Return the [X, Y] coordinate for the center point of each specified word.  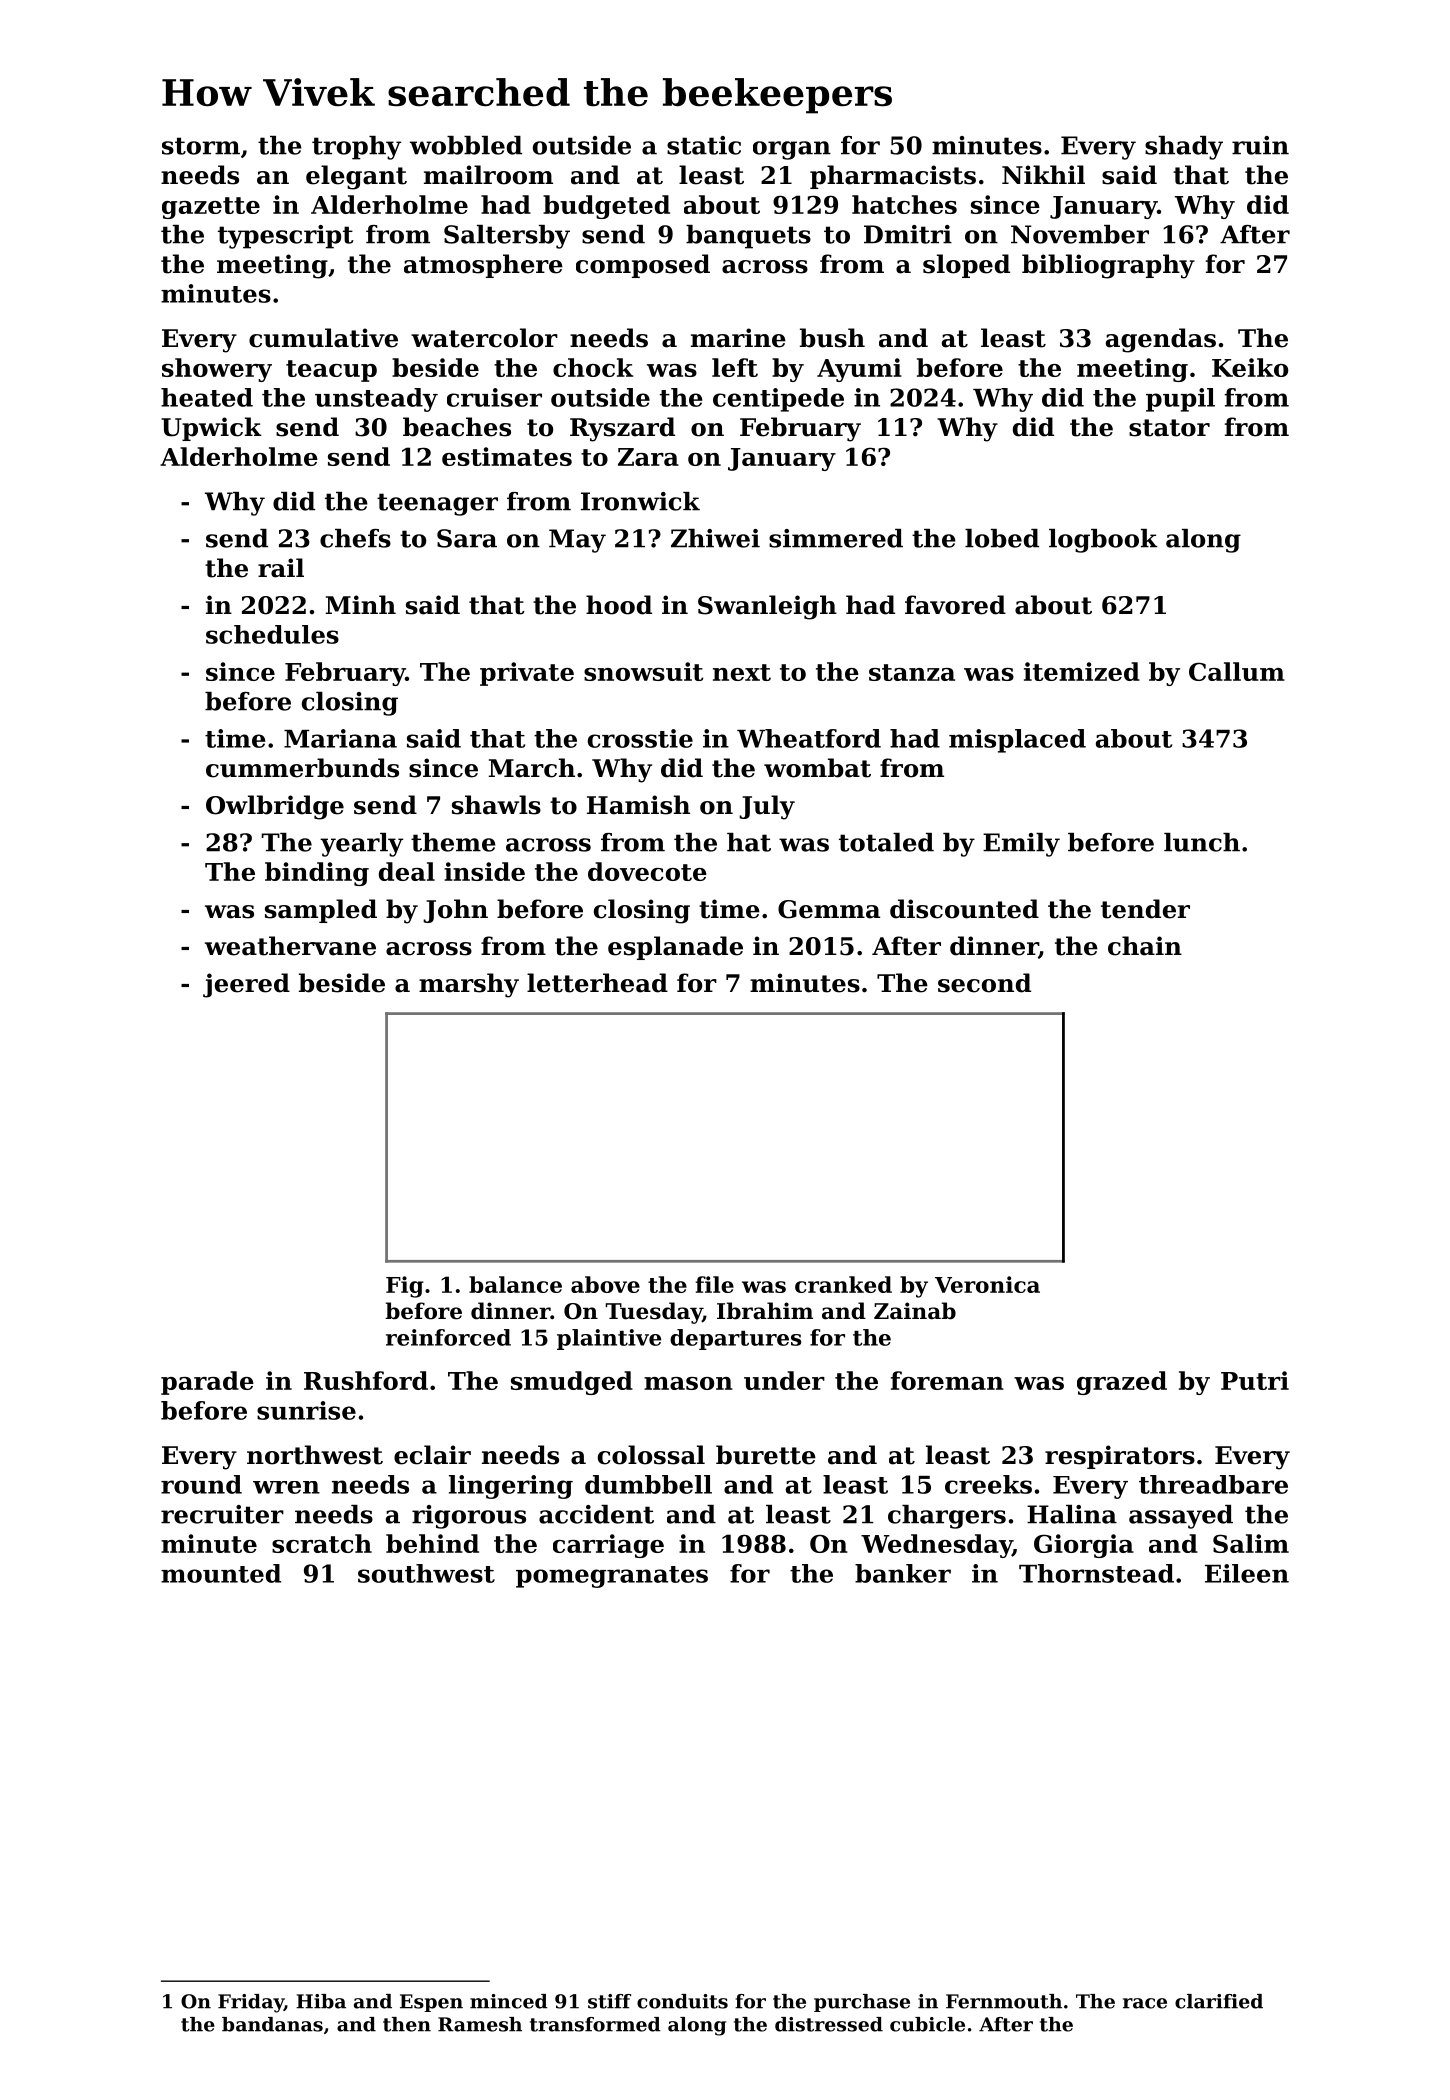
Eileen [1247, 1573]
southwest [426, 1573]
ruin [1260, 145]
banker [903, 1573]
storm [201, 146]
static [704, 145]
